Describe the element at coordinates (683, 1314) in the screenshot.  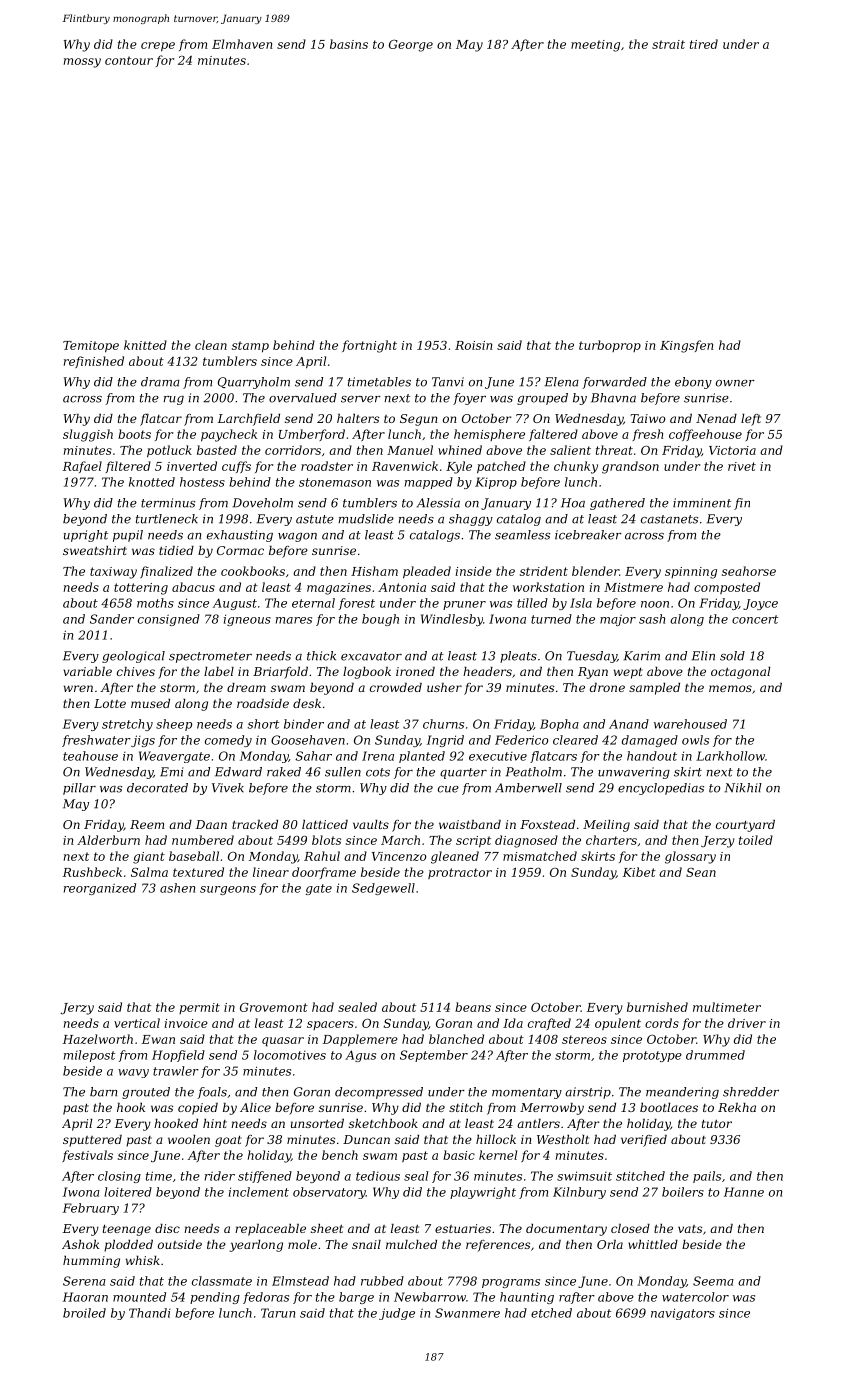
I see `navigators` at that location.
